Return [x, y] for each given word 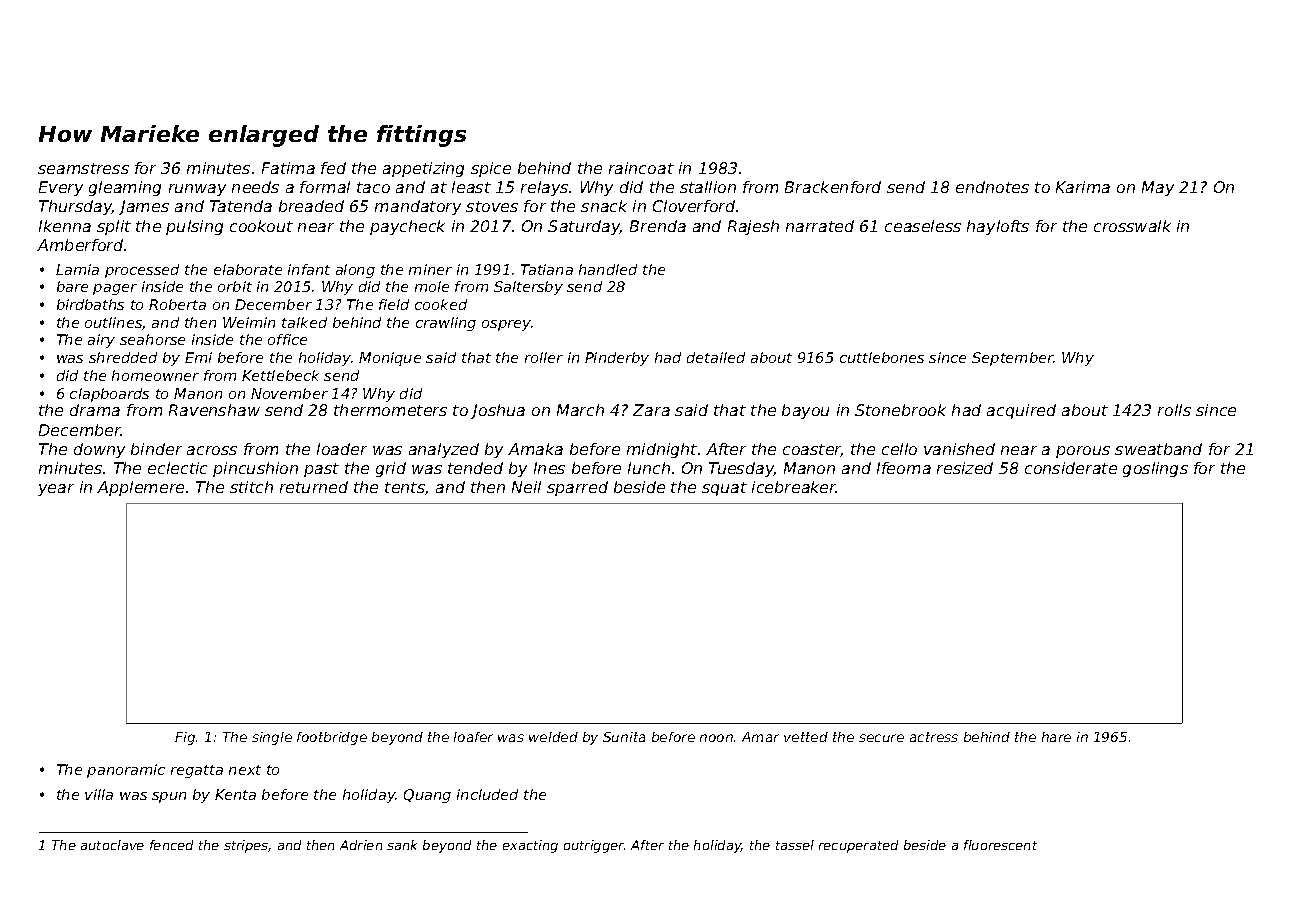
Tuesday [741, 469]
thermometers [390, 410]
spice [491, 169]
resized [965, 468]
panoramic [126, 771]
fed [333, 168]
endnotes [992, 187]
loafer [473, 737]
